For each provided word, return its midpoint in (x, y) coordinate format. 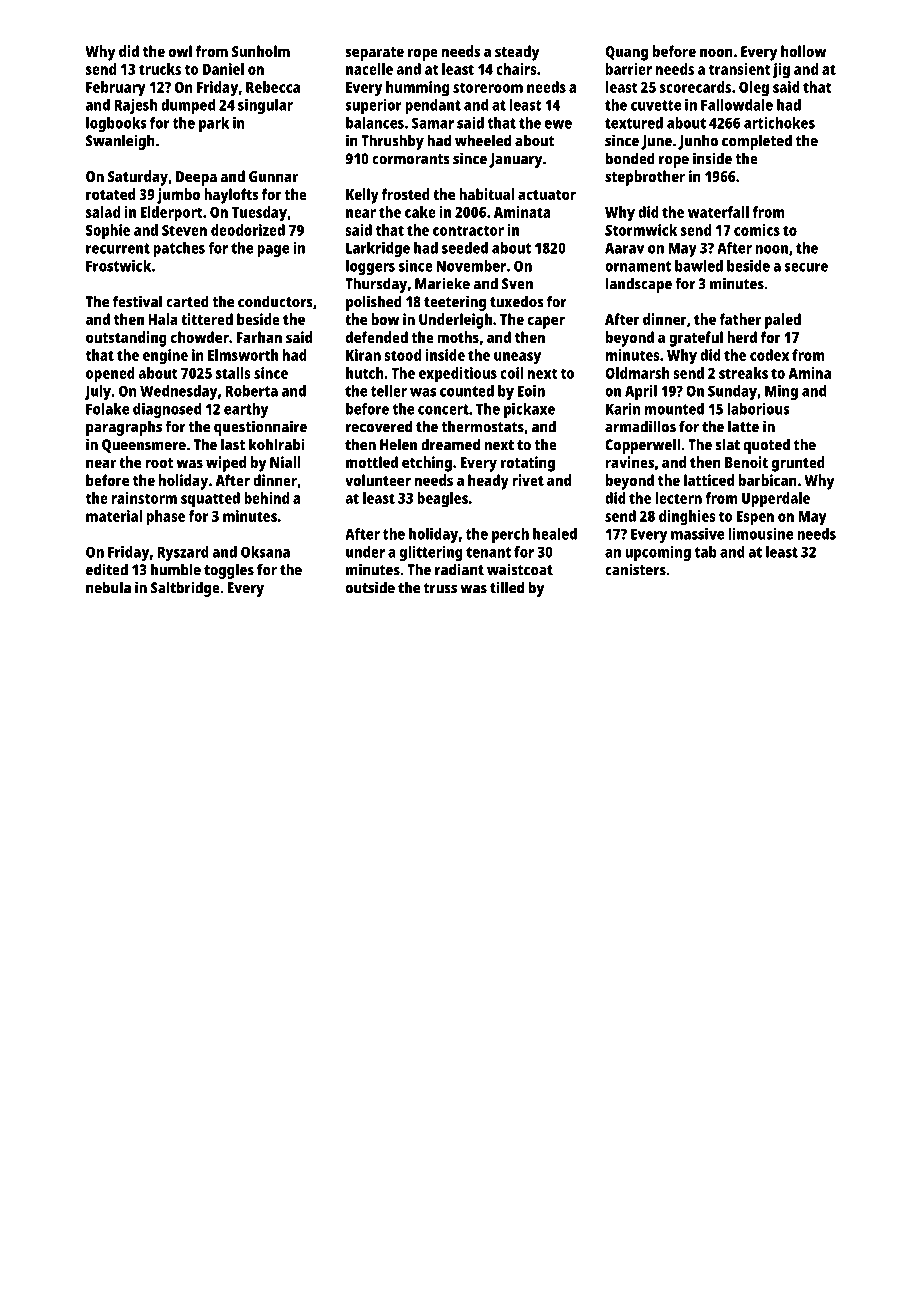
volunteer (378, 480)
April (641, 392)
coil (511, 373)
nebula (108, 587)
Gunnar (273, 176)
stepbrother (645, 178)
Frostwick (118, 266)
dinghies (687, 518)
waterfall (718, 212)
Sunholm (261, 51)
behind (266, 498)
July (98, 392)
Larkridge (378, 249)
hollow (803, 51)
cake (420, 212)
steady (517, 53)
